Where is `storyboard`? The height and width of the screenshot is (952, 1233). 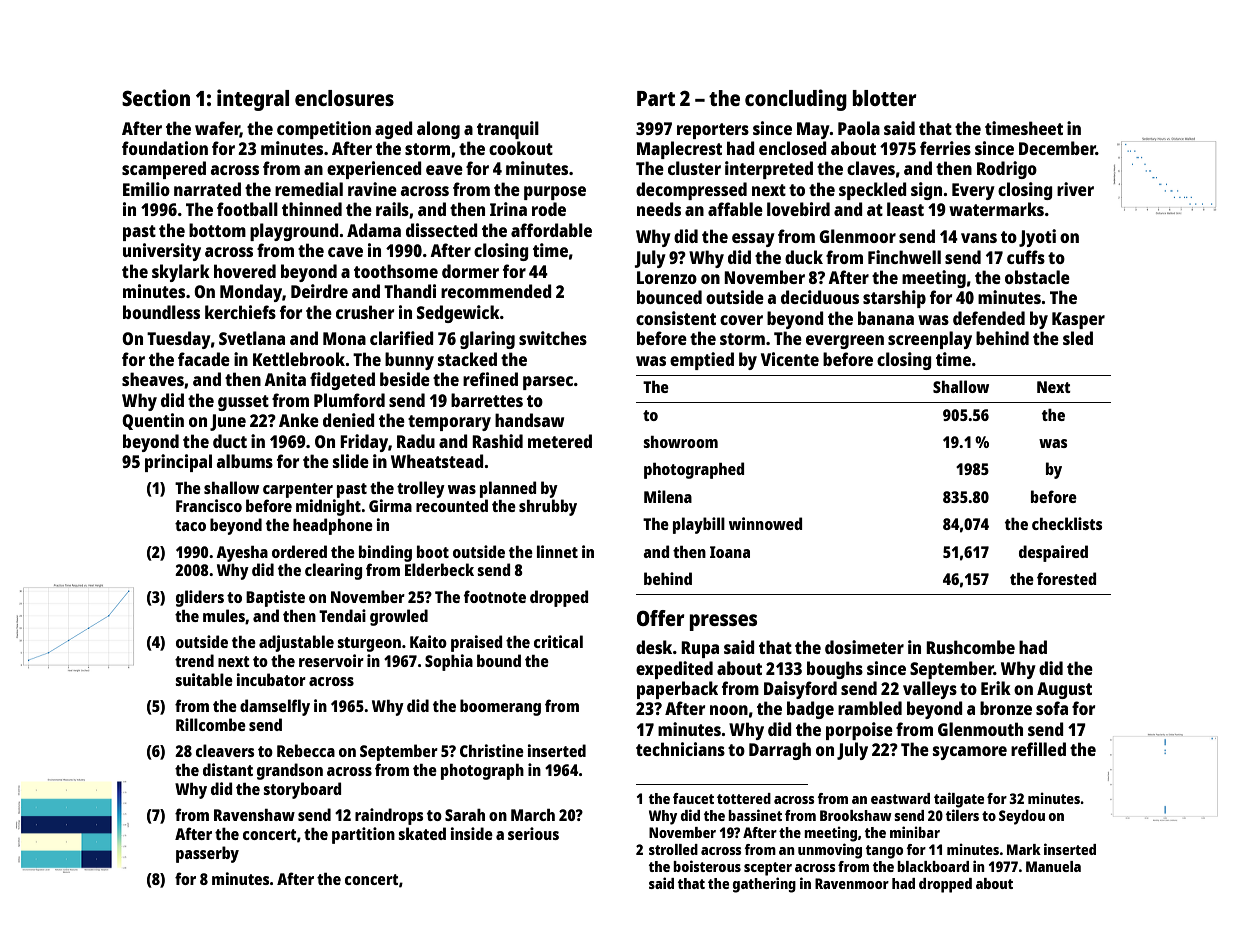
storyboard is located at coordinates (302, 790).
